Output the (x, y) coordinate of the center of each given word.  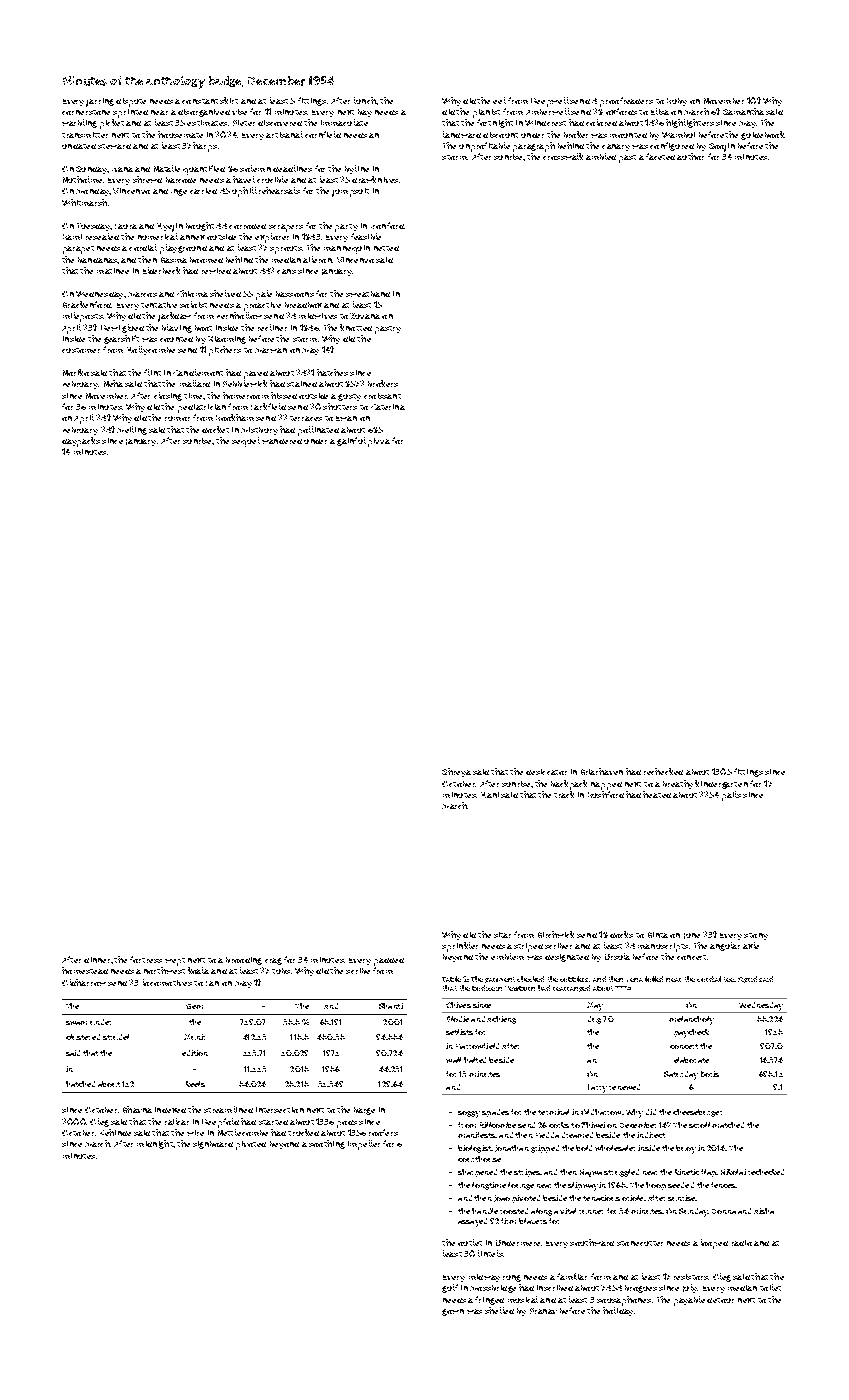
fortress (146, 959)
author (690, 156)
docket (215, 429)
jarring (100, 102)
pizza (379, 442)
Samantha (743, 111)
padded (389, 962)
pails (731, 796)
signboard (213, 1145)
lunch (365, 100)
